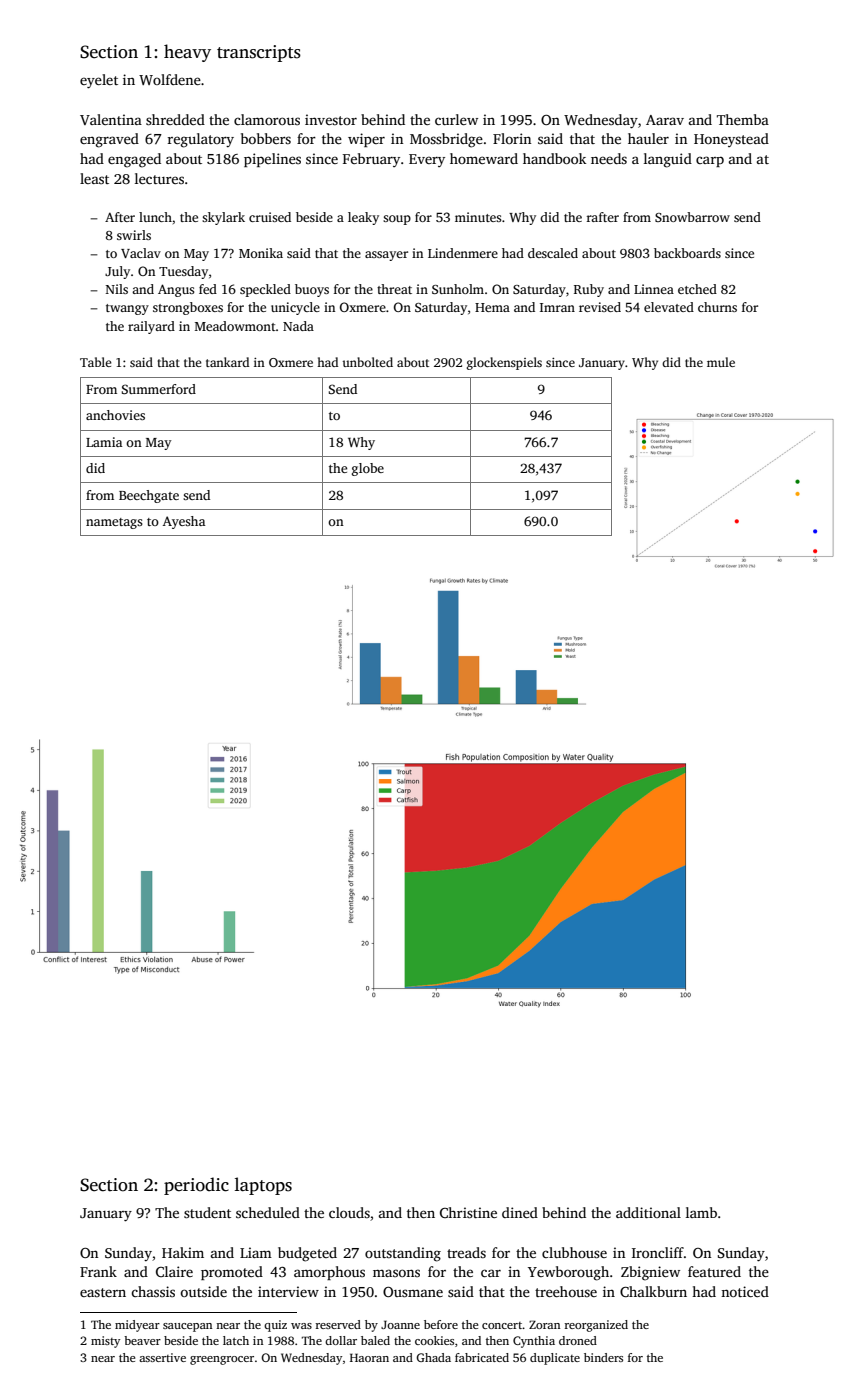 Image resolution: width=849 pixels, height=1400 pixels. What do you see at coordinates (331, 119) in the screenshot?
I see `investor` at bounding box center [331, 119].
